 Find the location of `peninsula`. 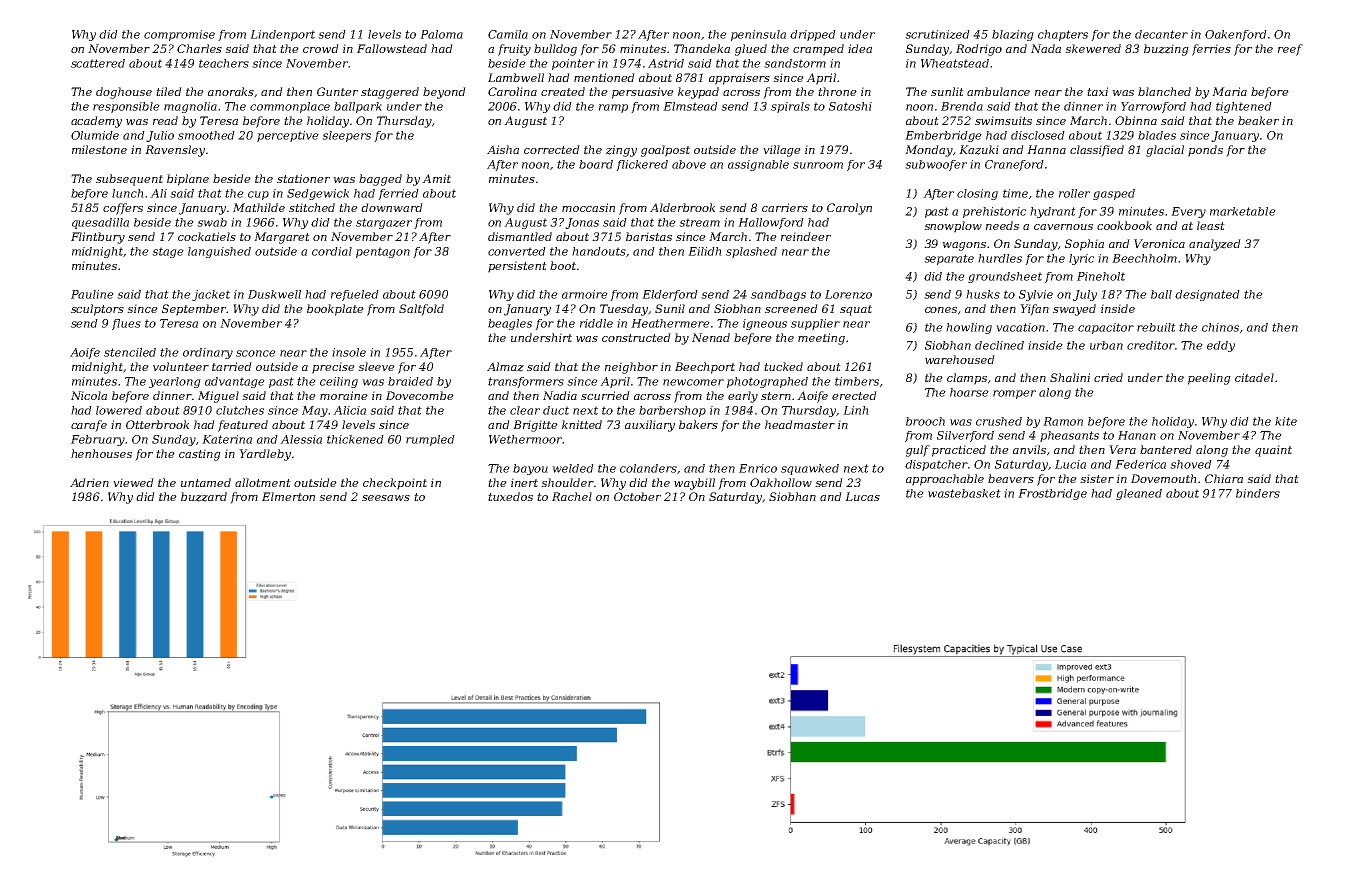

peninsula is located at coordinates (758, 35).
